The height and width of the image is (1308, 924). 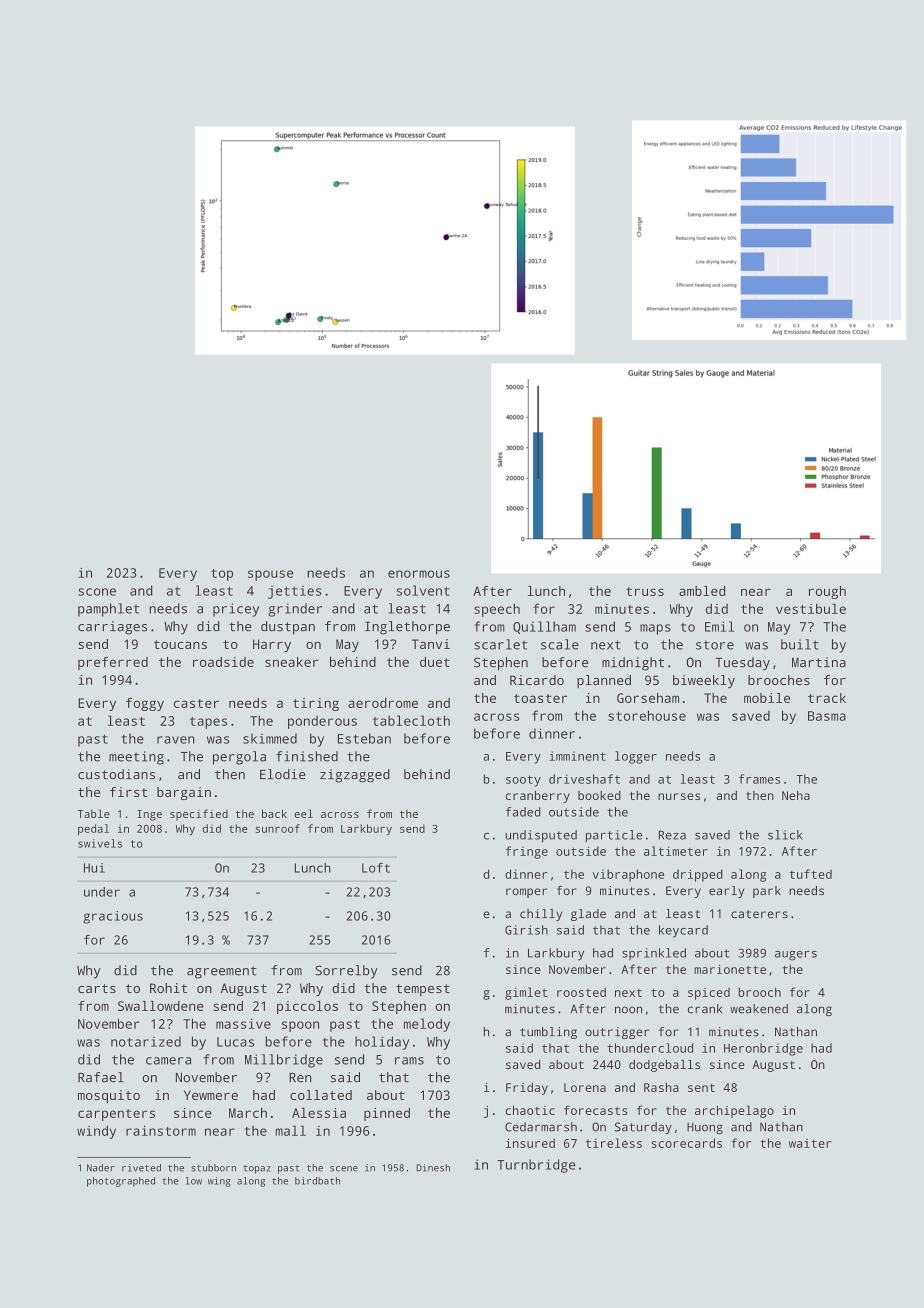 What do you see at coordinates (409, 1061) in the image?
I see `rams` at bounding box center [409, 1061].
